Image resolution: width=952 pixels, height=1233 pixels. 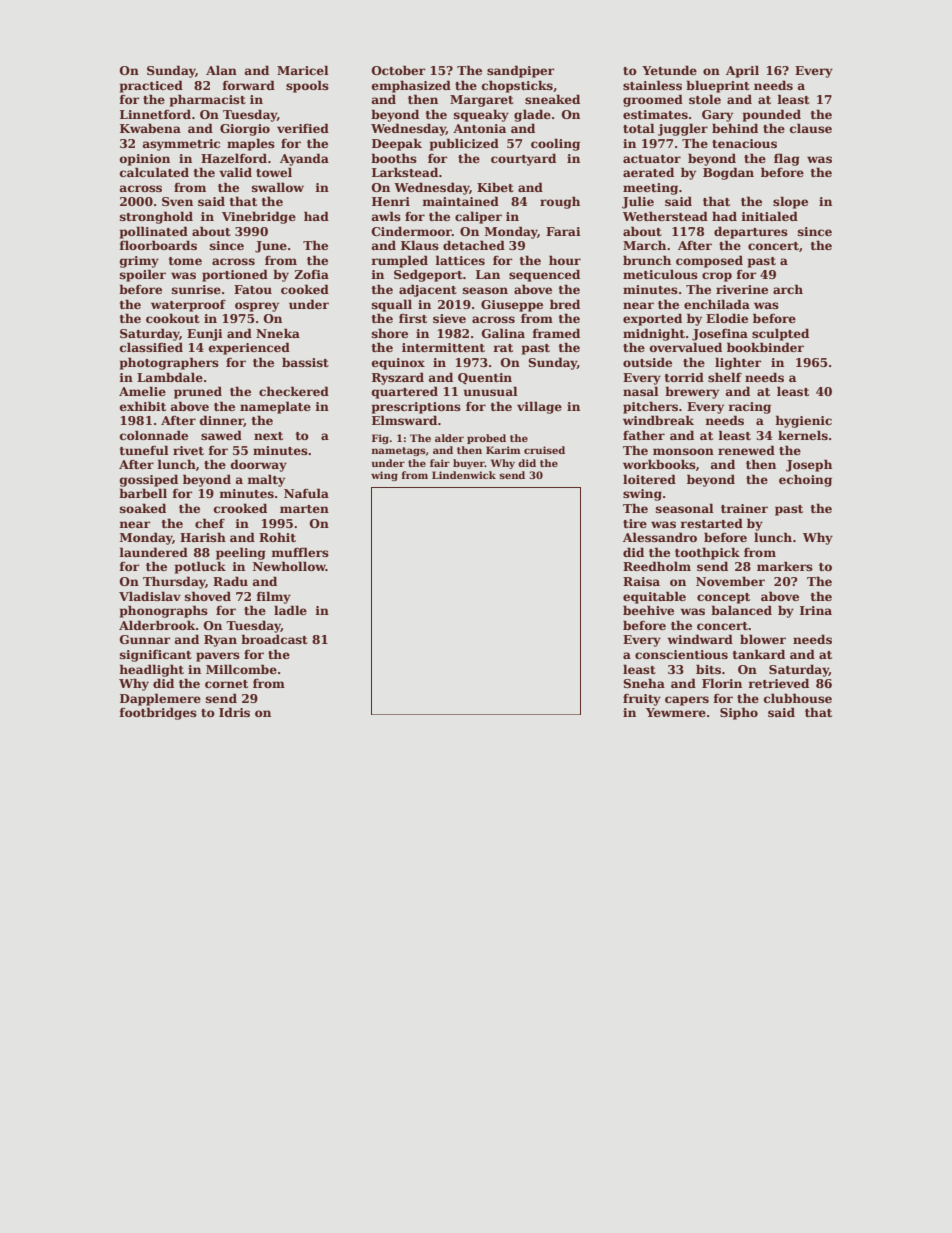 What do you see at coordinates (641, 581) in the image?
I see `Raisa` at bounding box center [641, 581].
